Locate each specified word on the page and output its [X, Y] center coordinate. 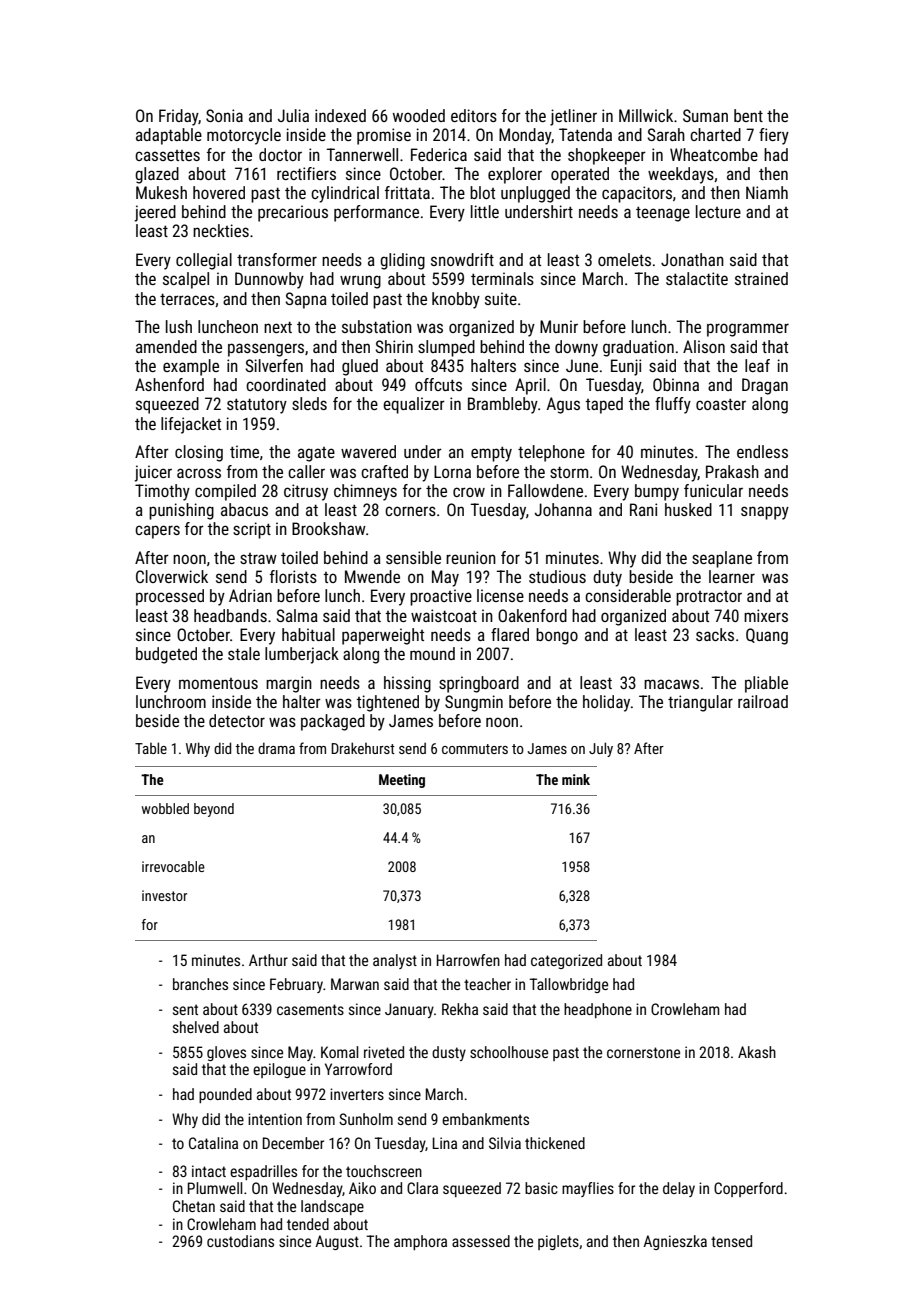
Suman [705, 115]
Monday [525, 136]
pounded [225, 1095]
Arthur [268, 960]
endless [762, 451]
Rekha [460, 1009]
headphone [598, 1010]
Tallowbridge [568, 985]
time [244, 451]
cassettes [167, 155]
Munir [559, 326]
